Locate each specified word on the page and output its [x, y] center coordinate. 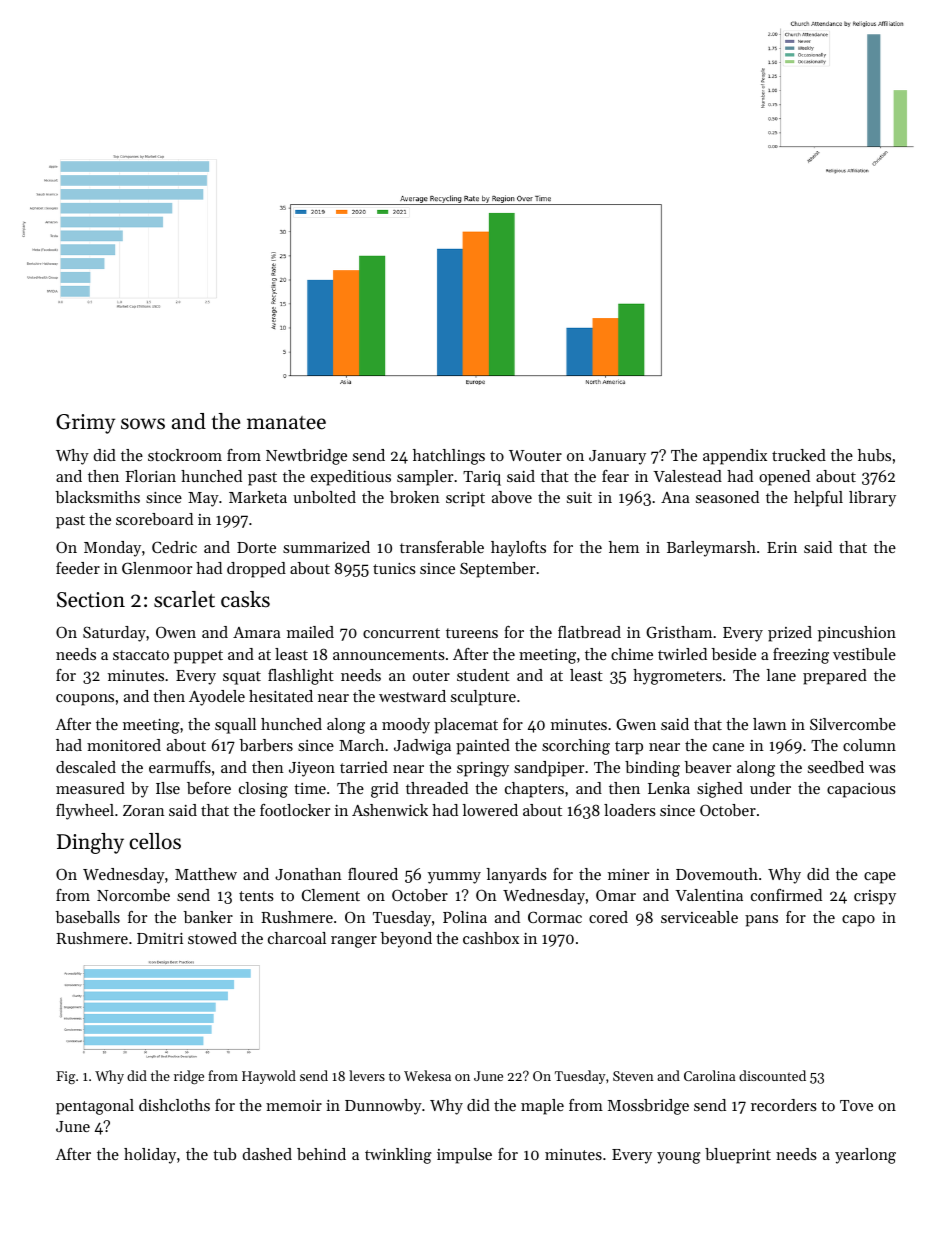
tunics [394, 568]
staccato [141, 655]
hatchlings [449, 457]
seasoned [727, 497]
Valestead [687, 476]
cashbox [491, 938]
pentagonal [95, 1107]
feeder [78, 568]
